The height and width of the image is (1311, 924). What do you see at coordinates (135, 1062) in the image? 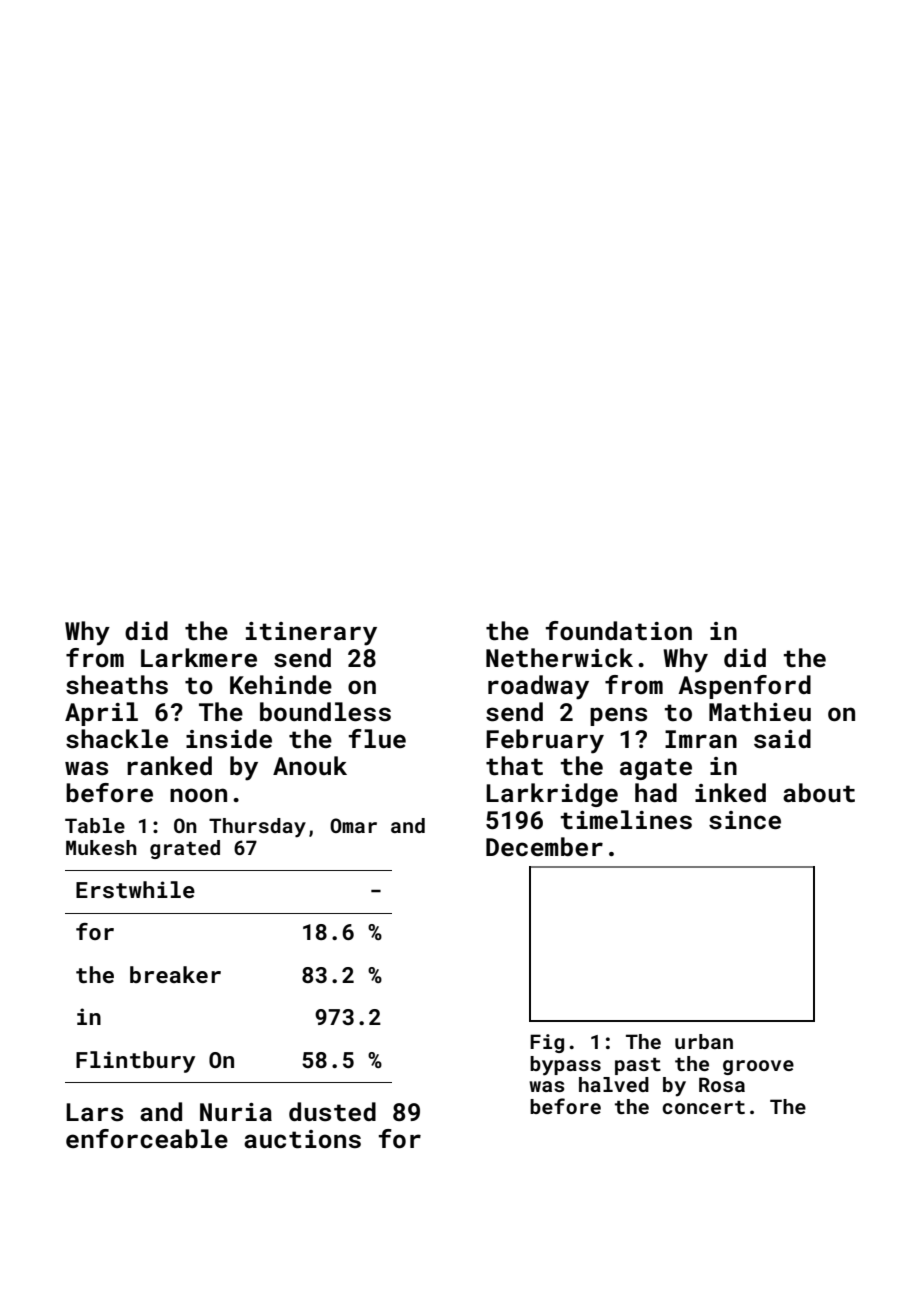
I see `Flintbury` at bounding box center [135, 1062].
